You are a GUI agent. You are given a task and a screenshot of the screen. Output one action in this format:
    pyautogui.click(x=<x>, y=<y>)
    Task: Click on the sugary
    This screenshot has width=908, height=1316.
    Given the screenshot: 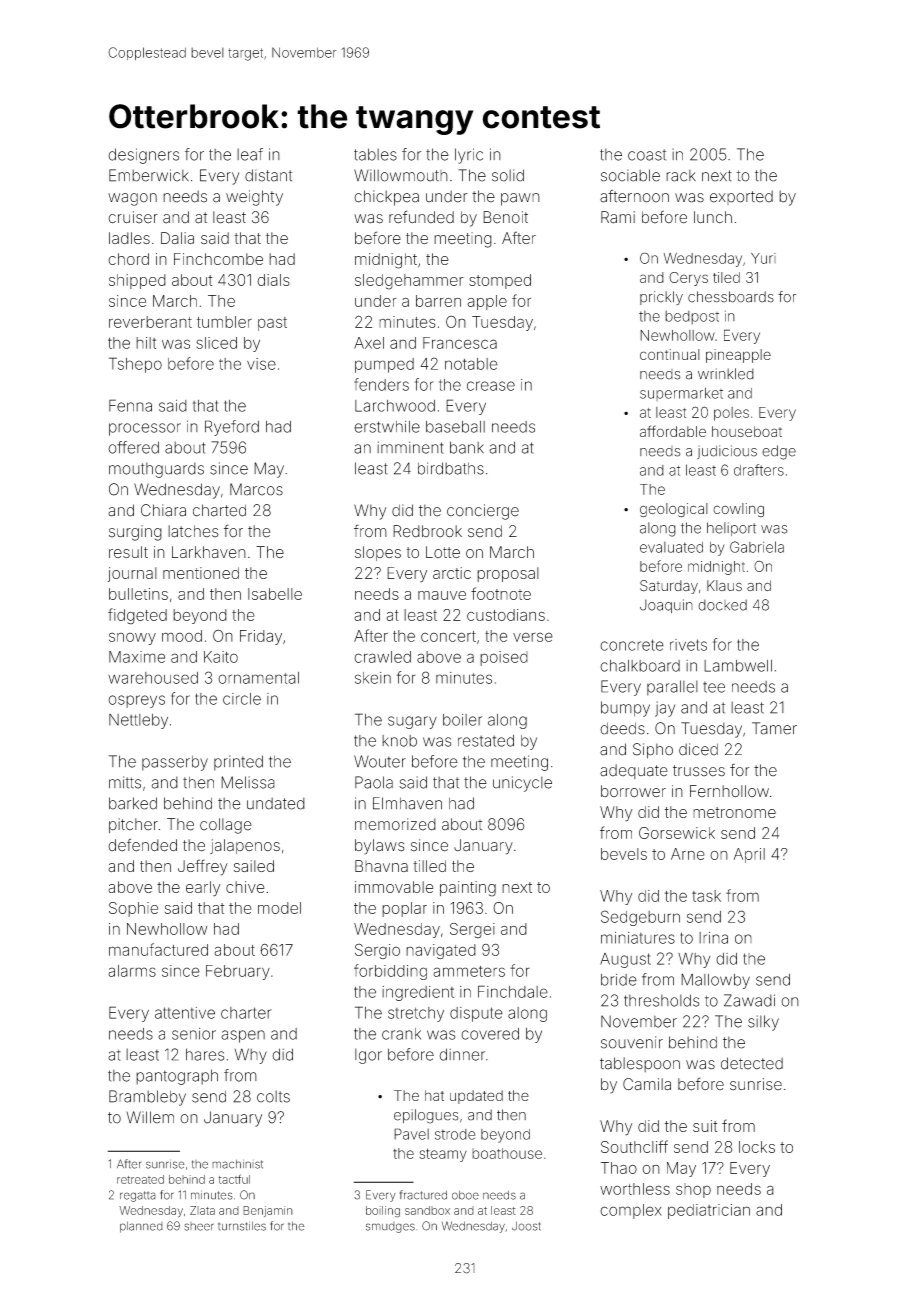 What is the action you would take?
    pyautogui.click(x=412, y=722)
